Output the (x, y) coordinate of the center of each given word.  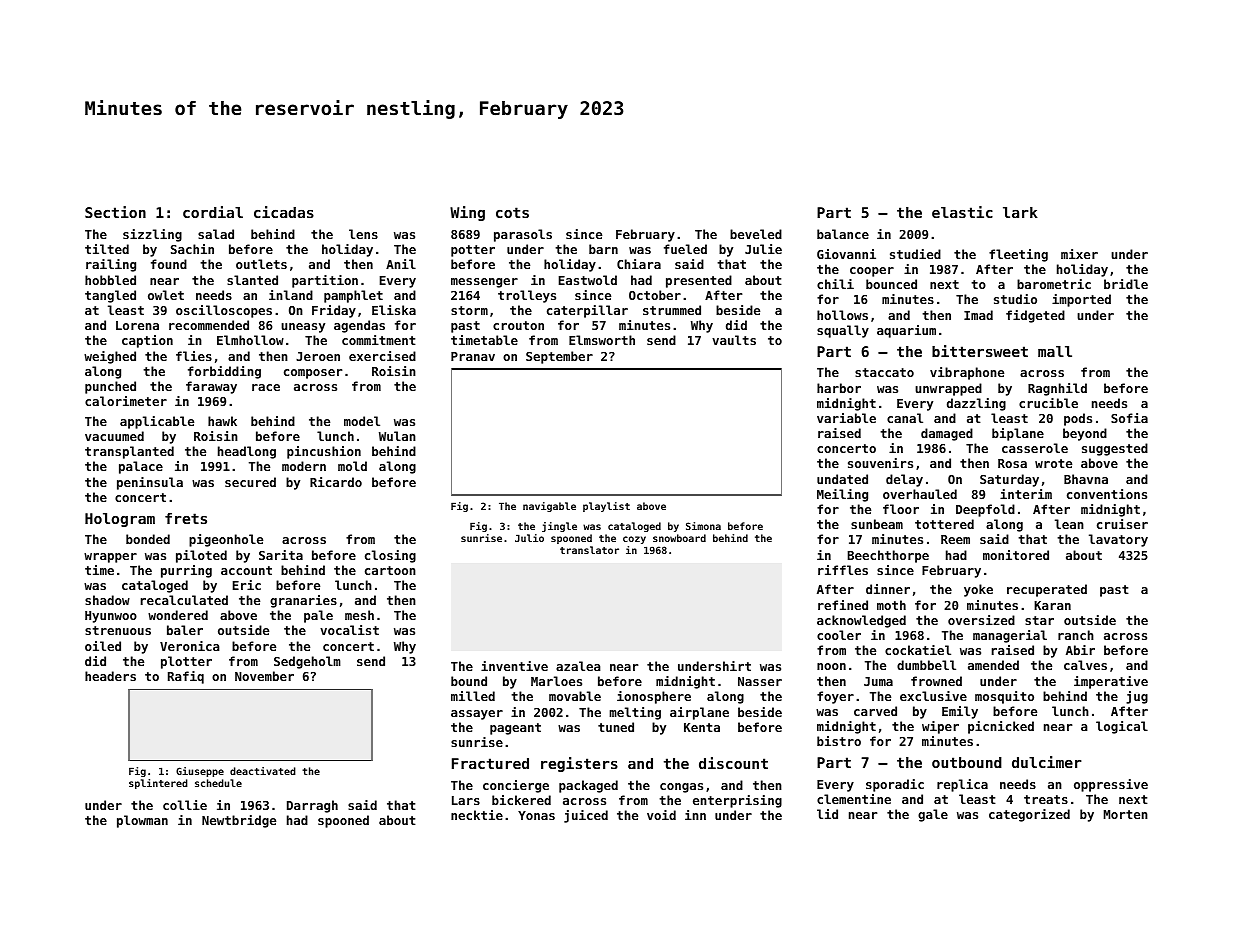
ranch (1076, 635)
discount (733, 763)
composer (313, 374)
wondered (178, 615)
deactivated (263, 771)
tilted (107, 249)
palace (141, 467)
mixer (1079, 254)
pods (1078, 419)
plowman (142, 821)
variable (846, 418)
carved (875, 711)
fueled (685, 249)
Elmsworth (602, 340)
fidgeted (1035, 316)
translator (589, 550)
